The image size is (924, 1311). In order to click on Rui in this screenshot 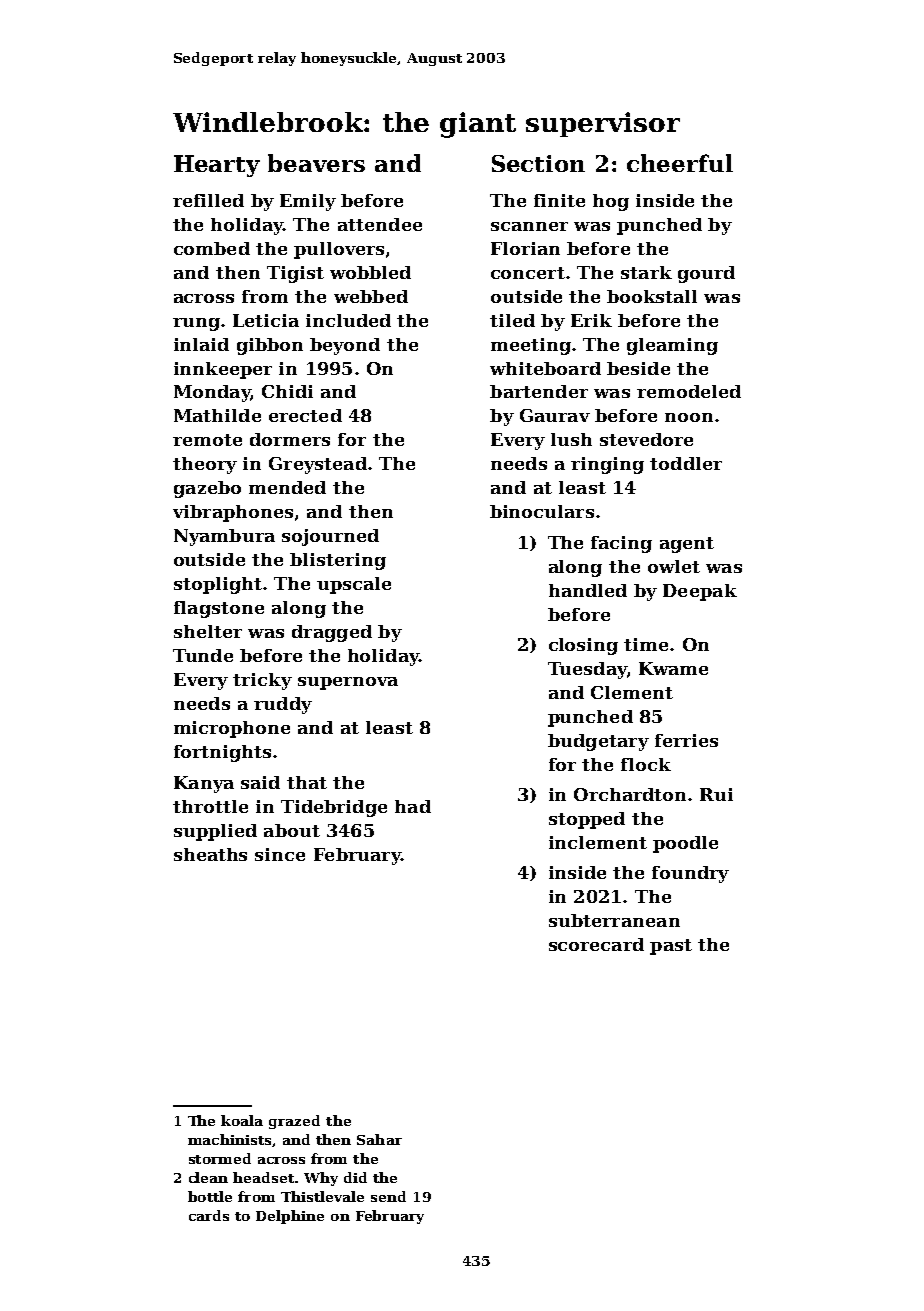, I will do `click(716, 794)`.
